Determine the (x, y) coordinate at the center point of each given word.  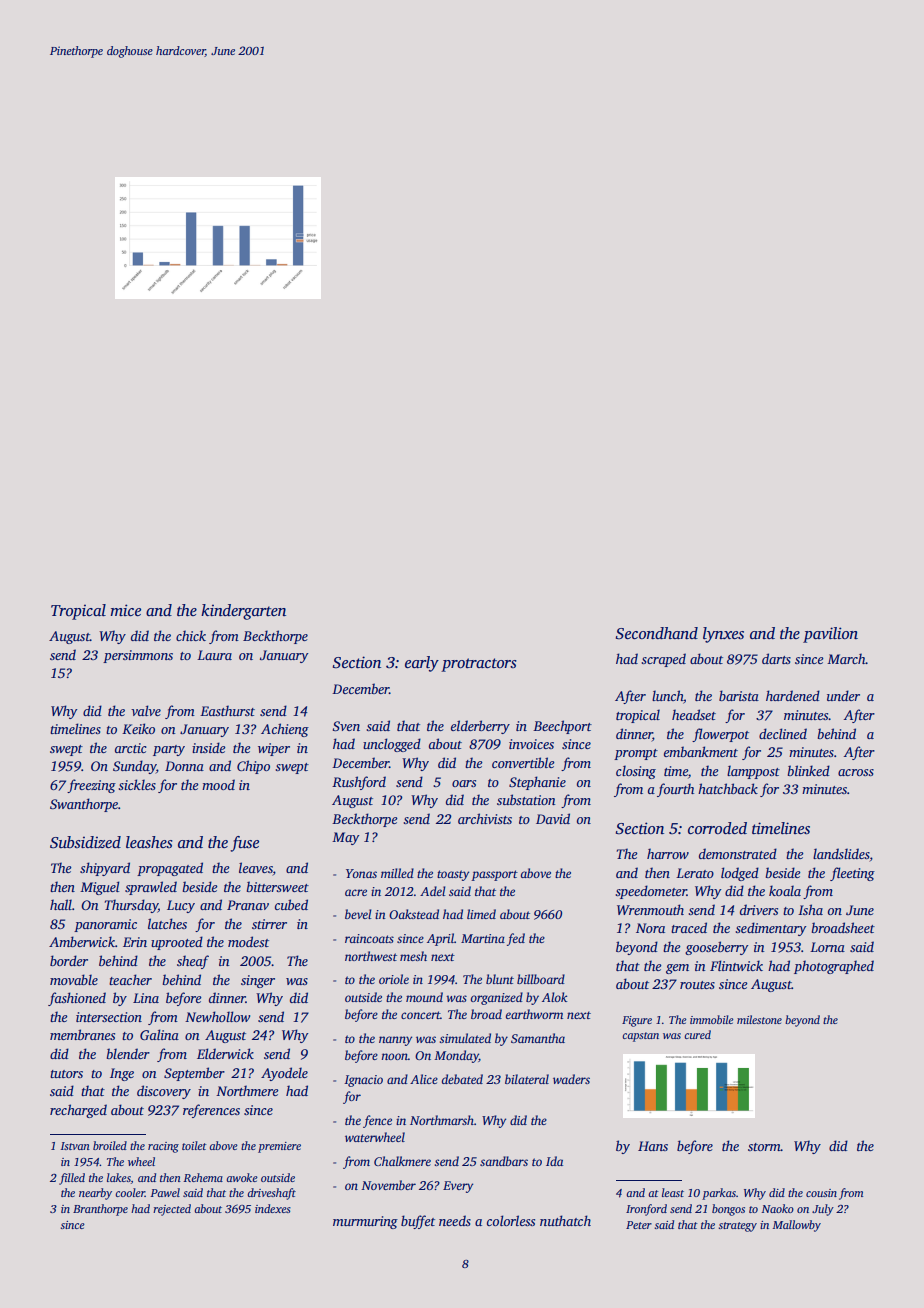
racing (163, 1147)
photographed (834, 967)
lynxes (723, 635)
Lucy (181, 906)
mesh (413, 956)
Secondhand (657, 633)
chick (191, 635)
